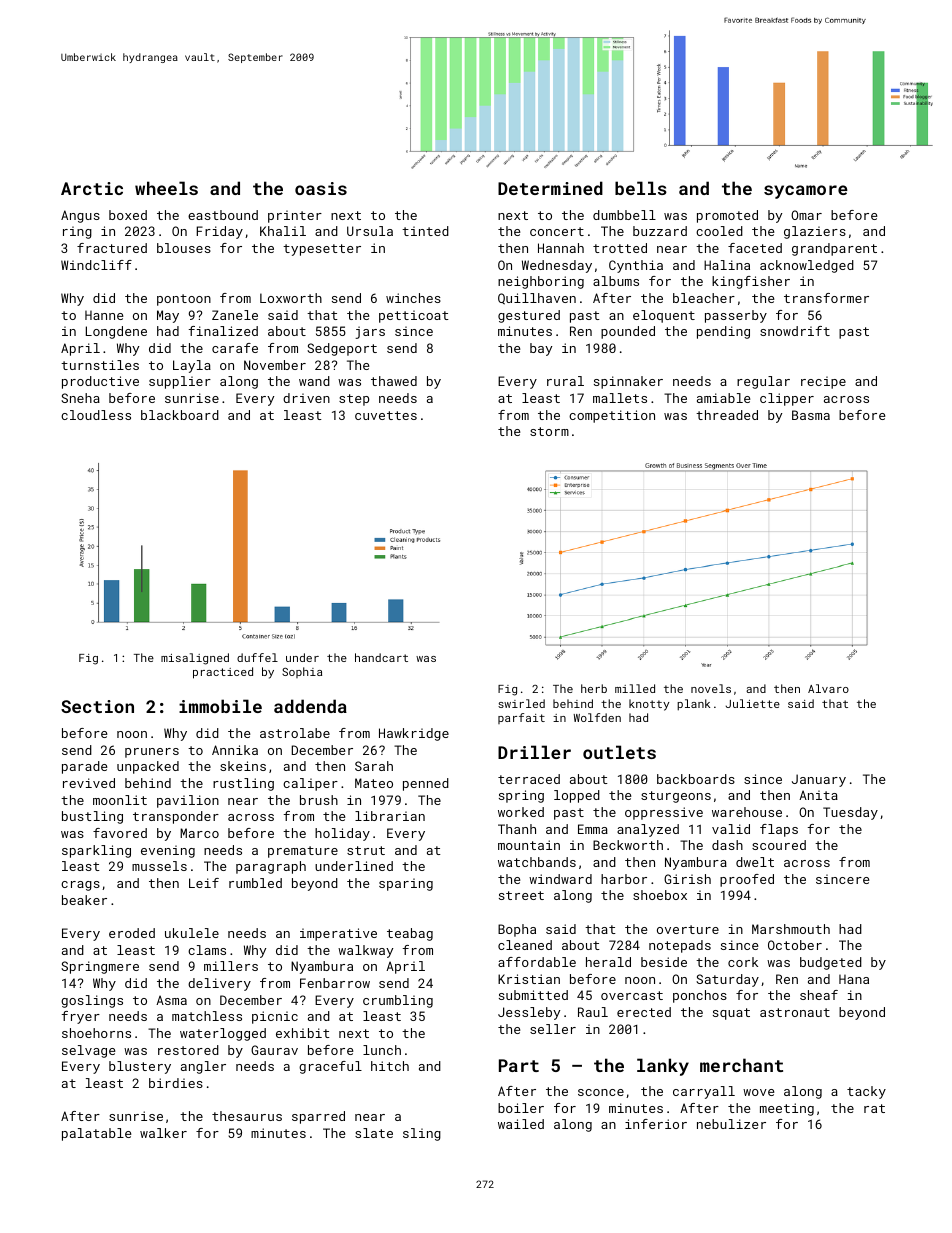 The height and width of the image is (1233, 952). I want to click on Emma, so click(593, 829).
